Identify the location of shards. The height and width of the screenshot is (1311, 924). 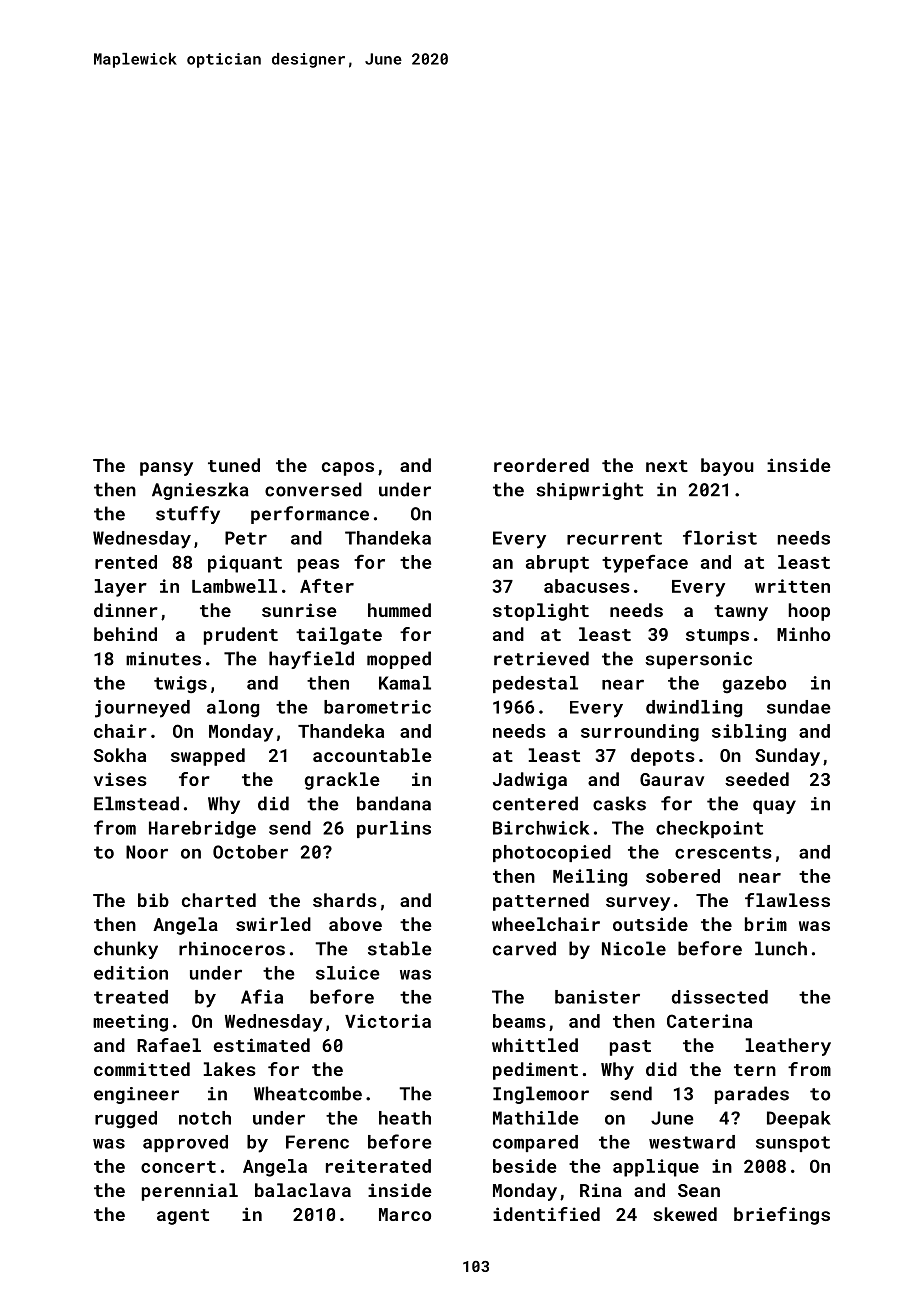
(345, 900).
